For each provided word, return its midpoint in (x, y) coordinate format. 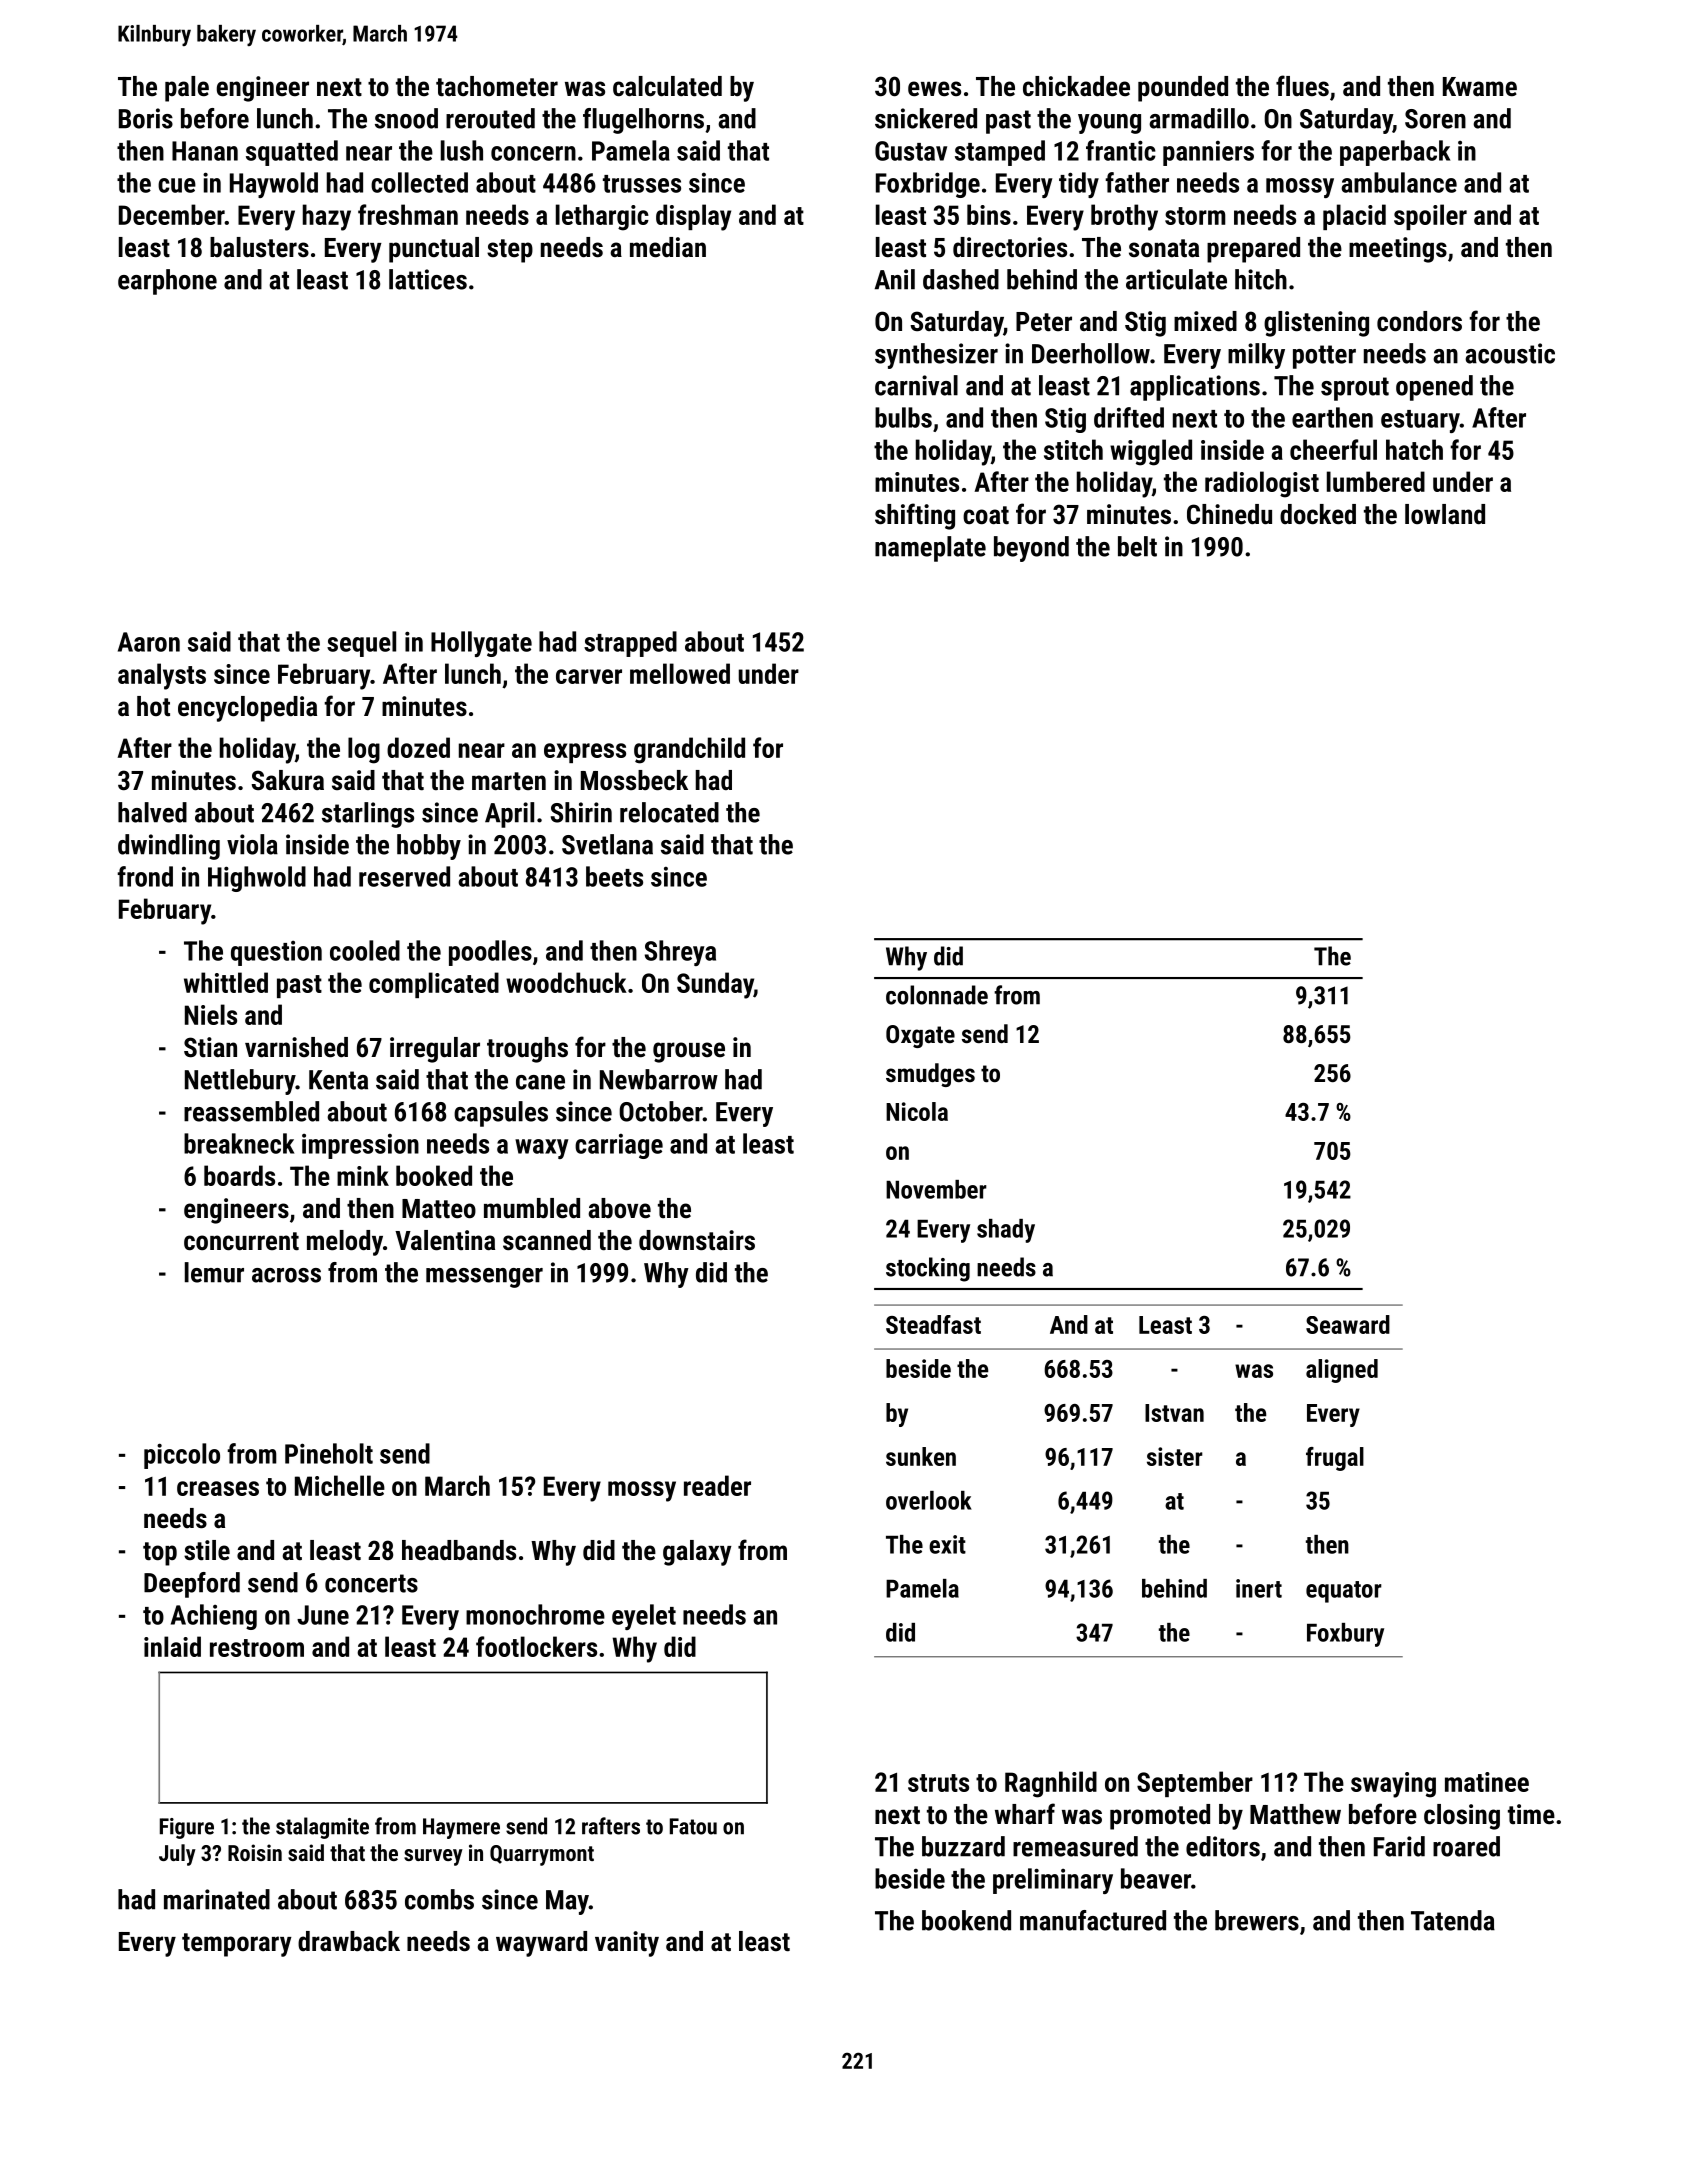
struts (938, 1783)
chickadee (1076, 86)
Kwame (1480, 87)
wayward (541, 1944)
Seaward (1348, 1324)
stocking (928, 1269)
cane (540, 1082)
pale (187, 89)
